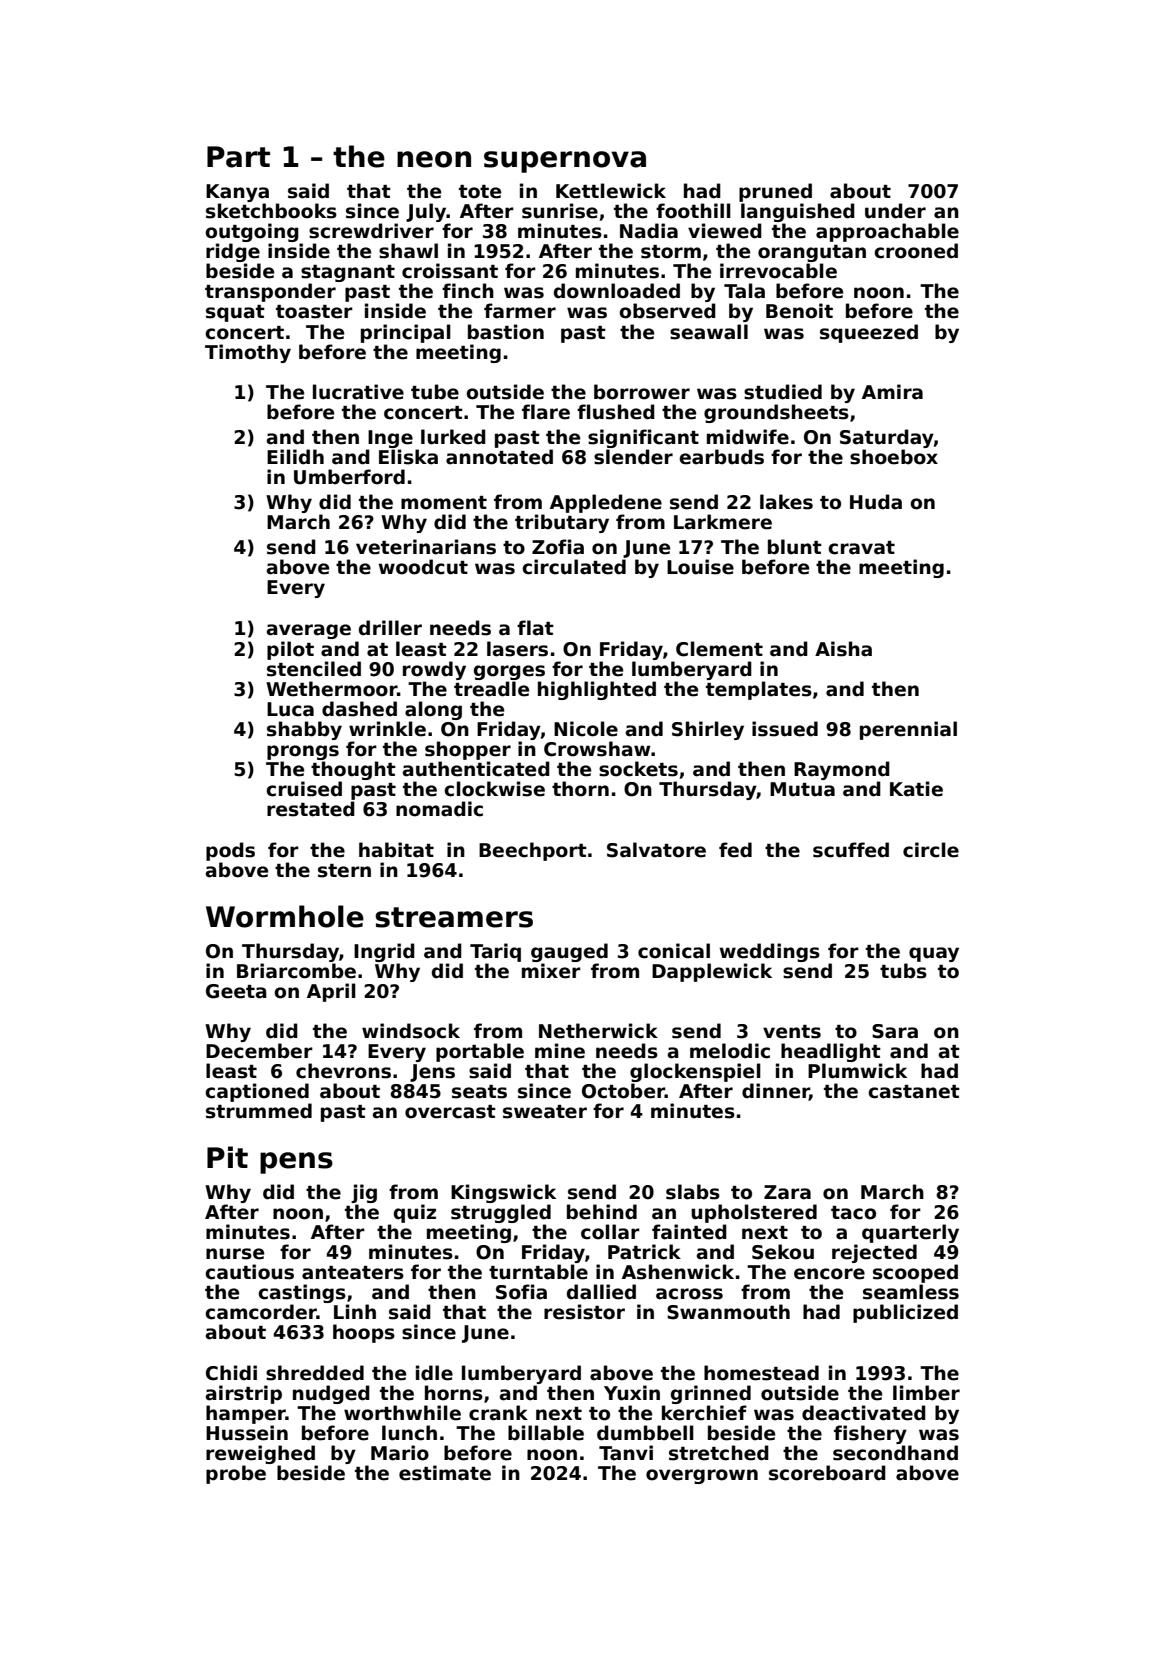 This screenshot has height=1654, width=1165. I want to click on stern, so click(344, 871).
